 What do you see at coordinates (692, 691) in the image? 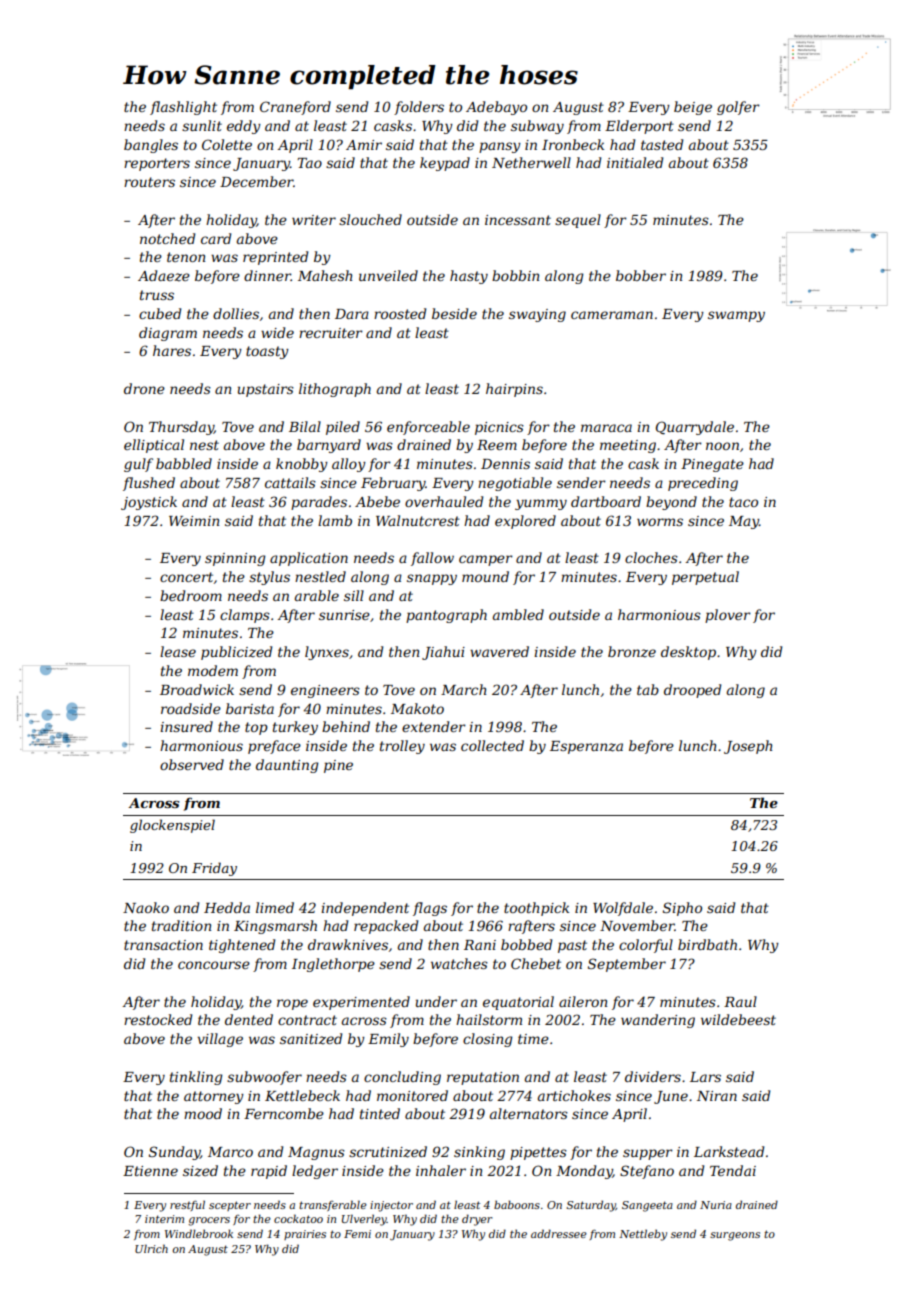
I see `drooped` at bounding box center [692, 691].
